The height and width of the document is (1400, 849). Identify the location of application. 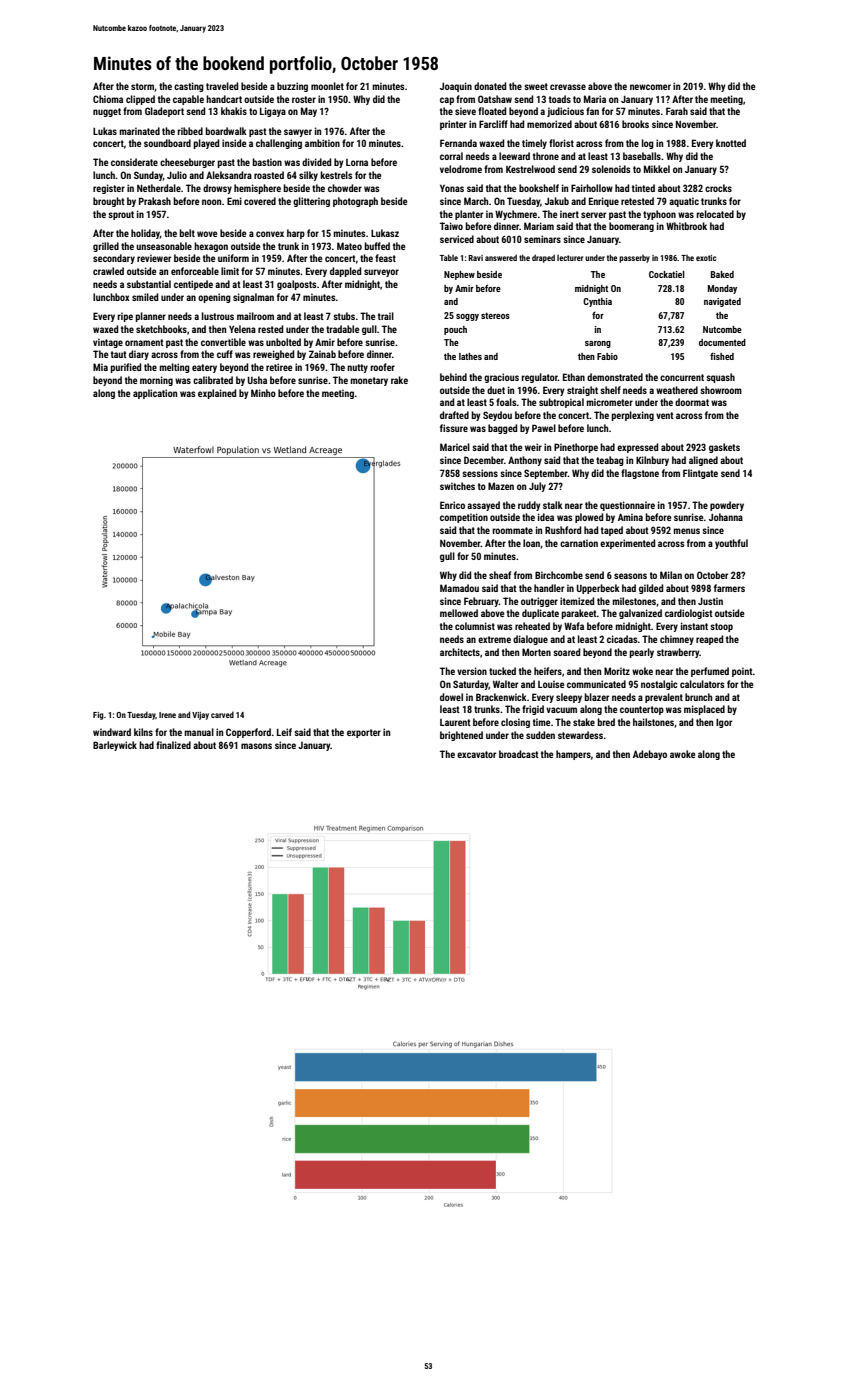
(155, 394).
